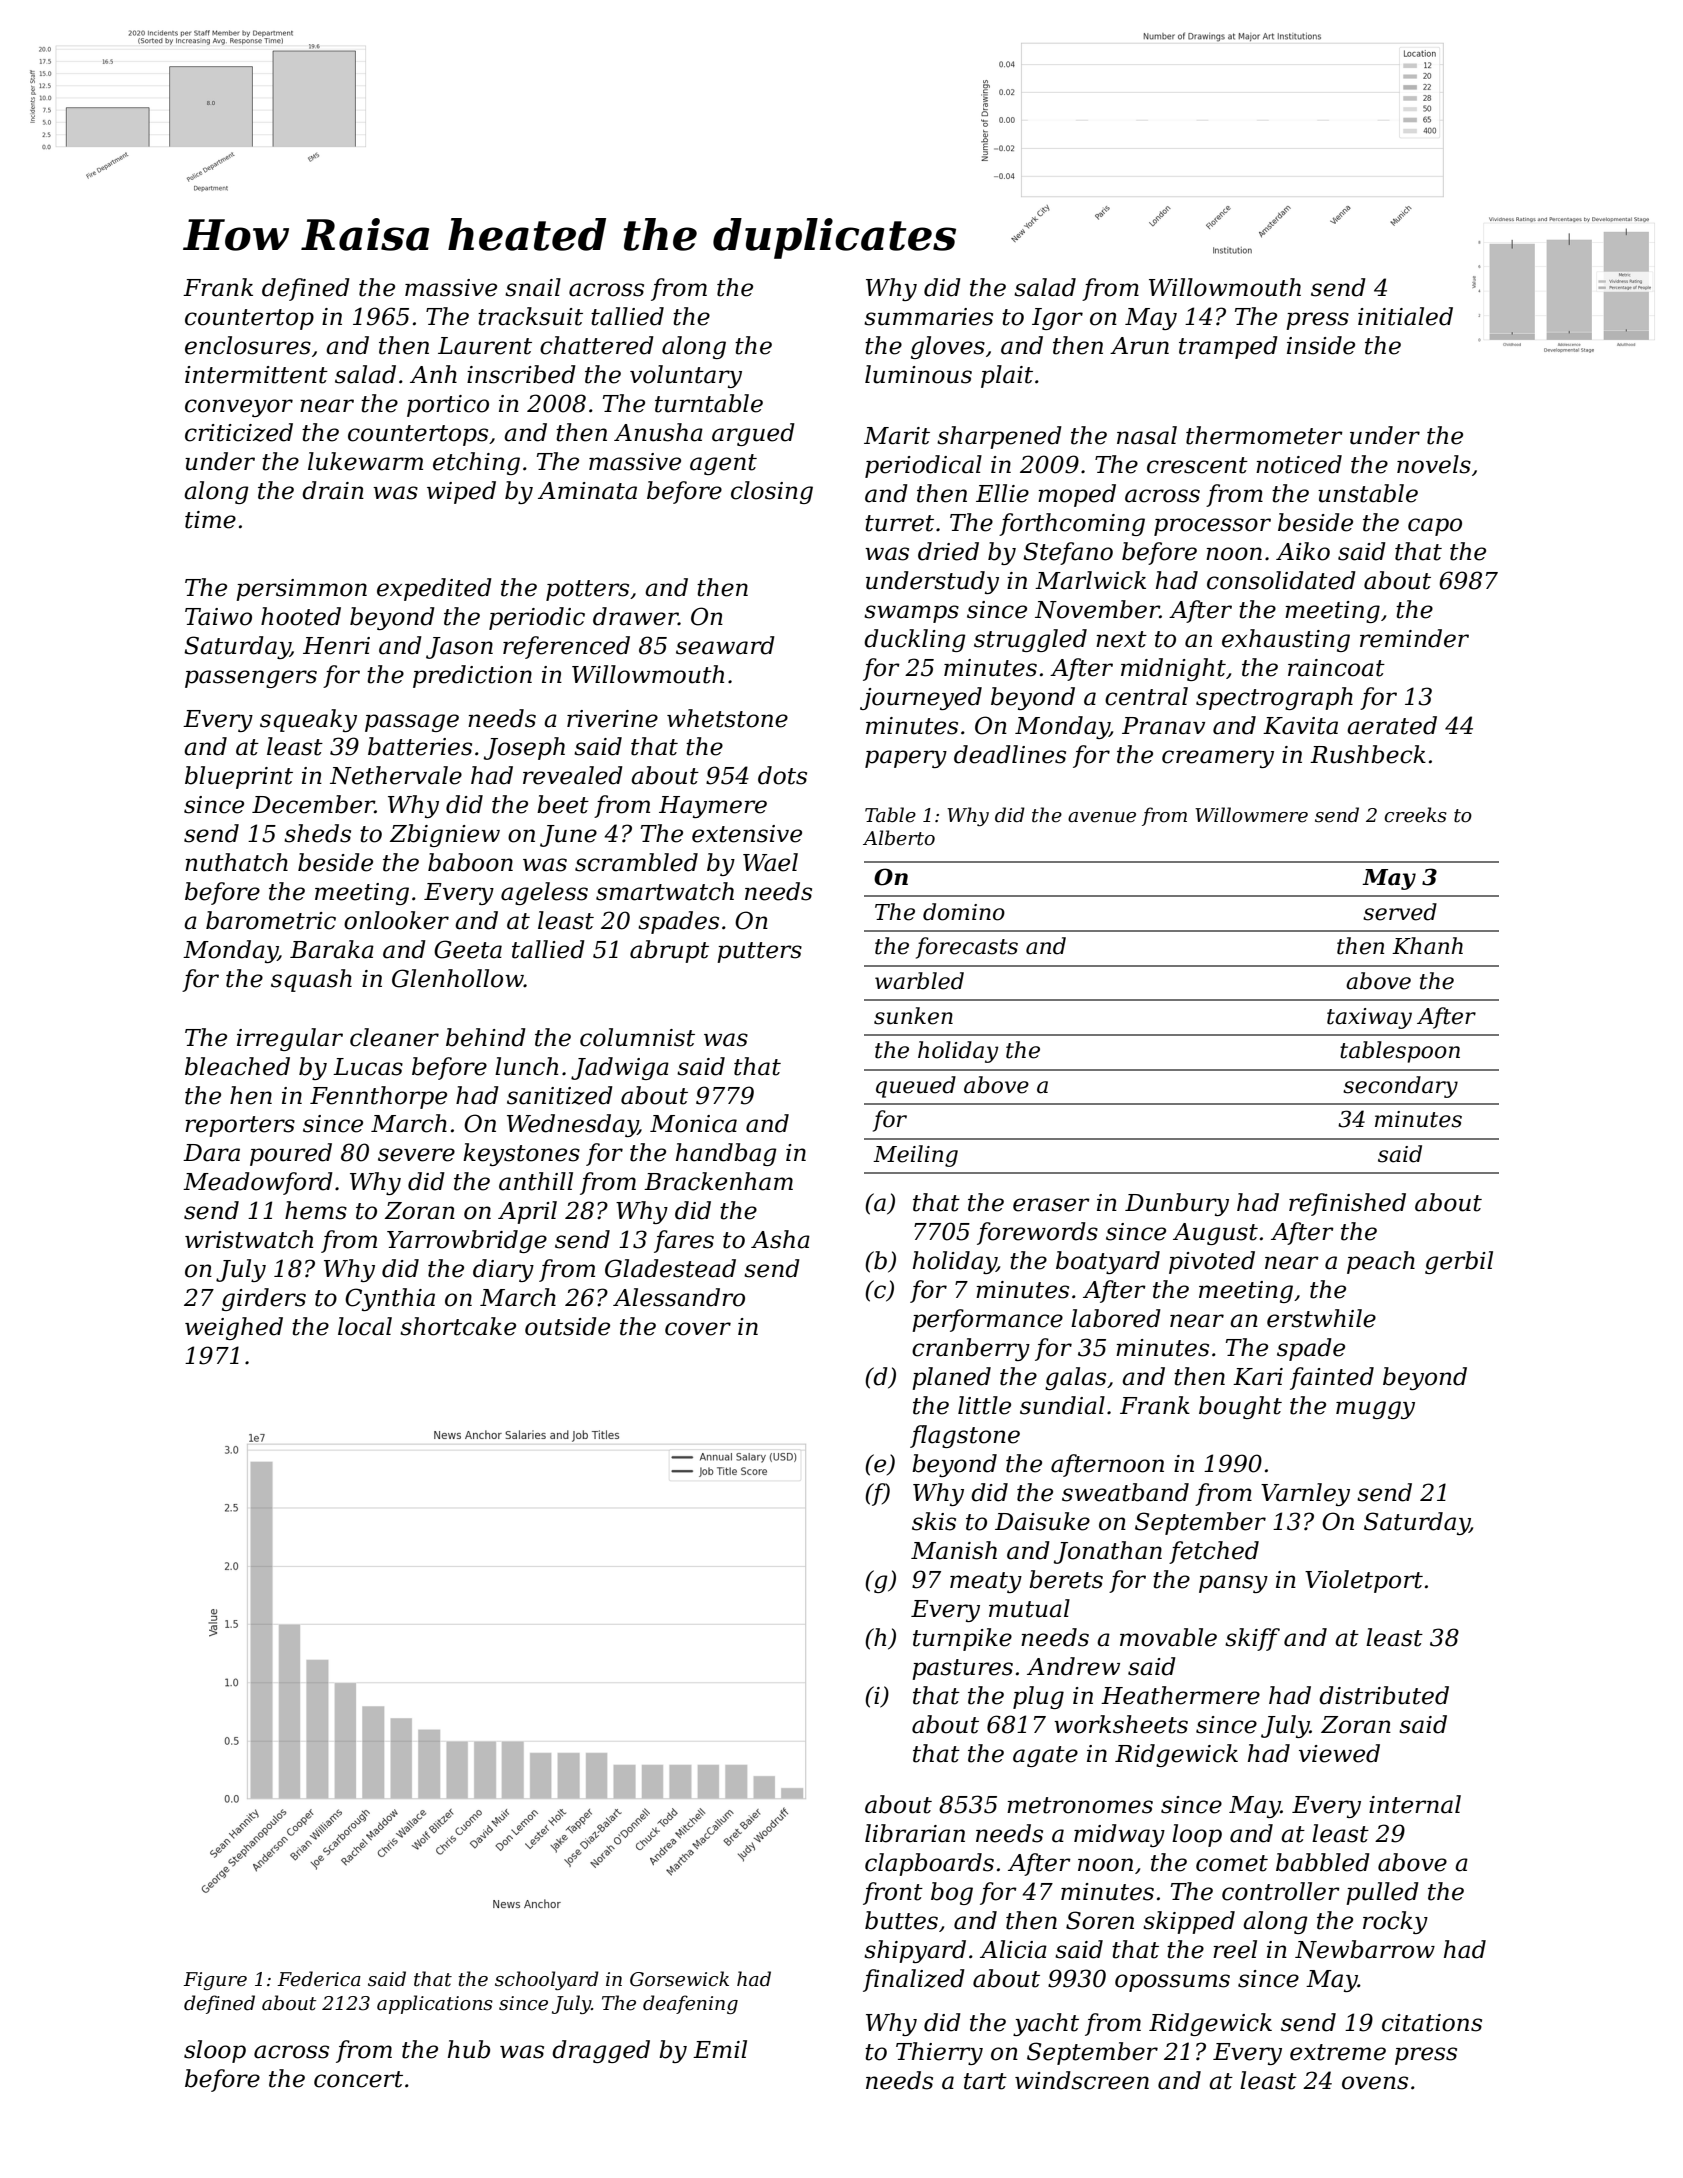 The image size is (1683, 2178). What do you see at coordinates (753, 434) in the image?
I see `argued` at bounding box center [753, 434].
